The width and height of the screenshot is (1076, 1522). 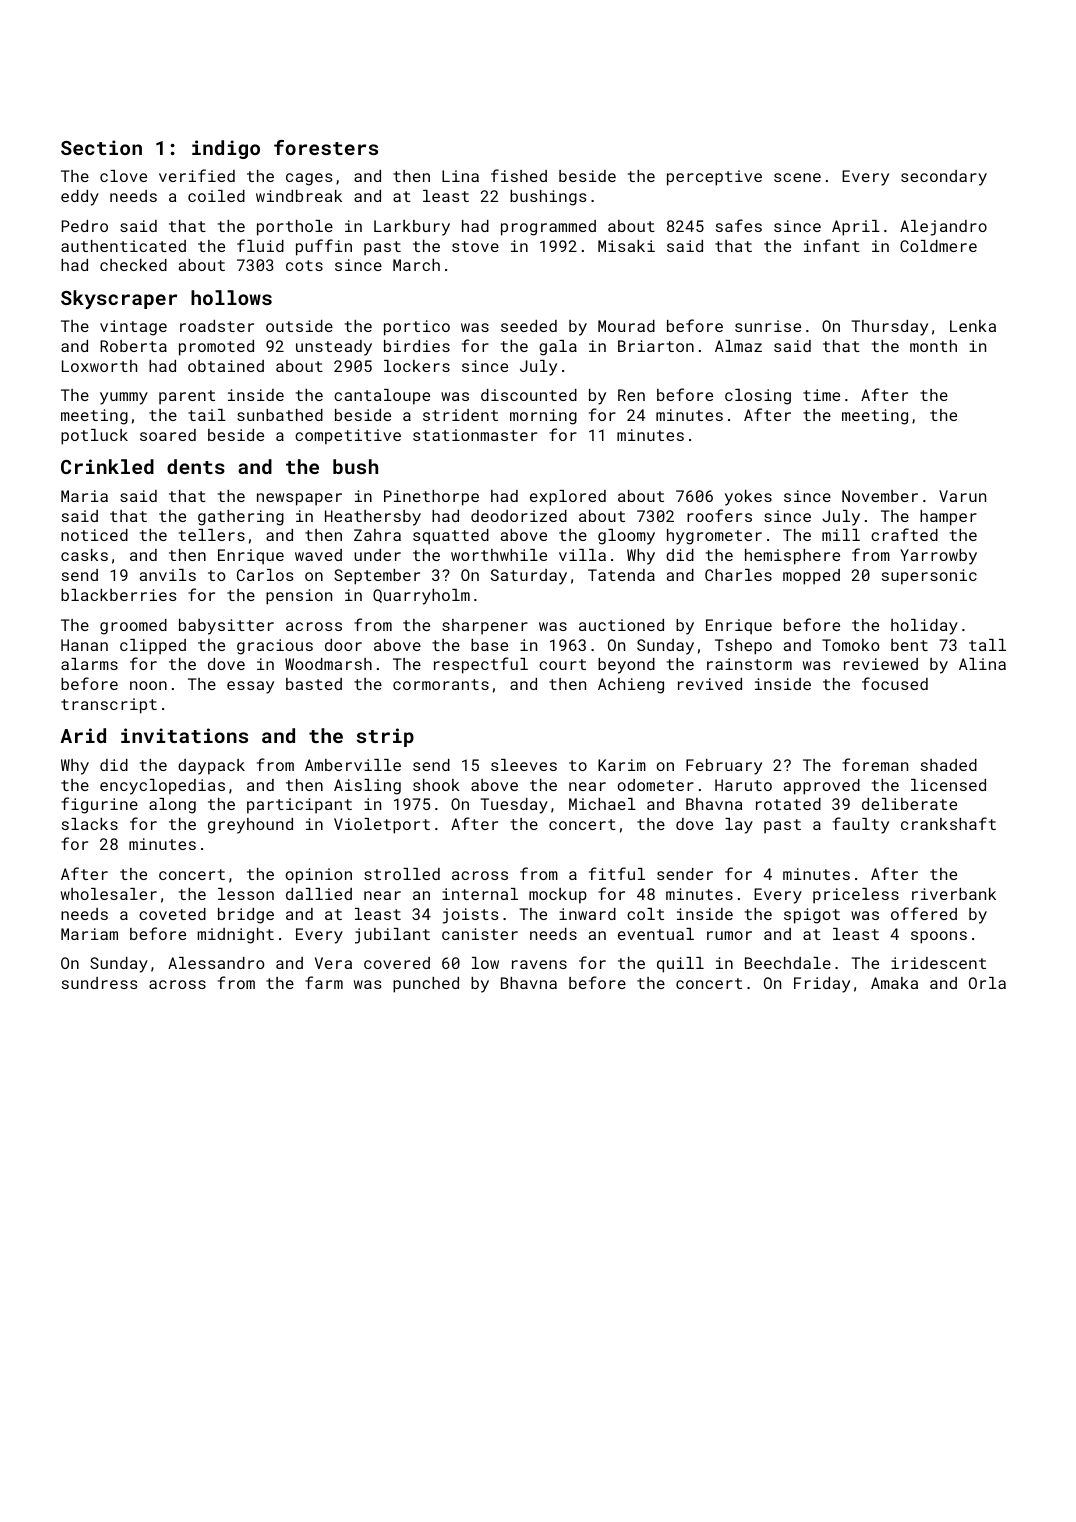 I want to click on scene, so click(x=797, y=177).
